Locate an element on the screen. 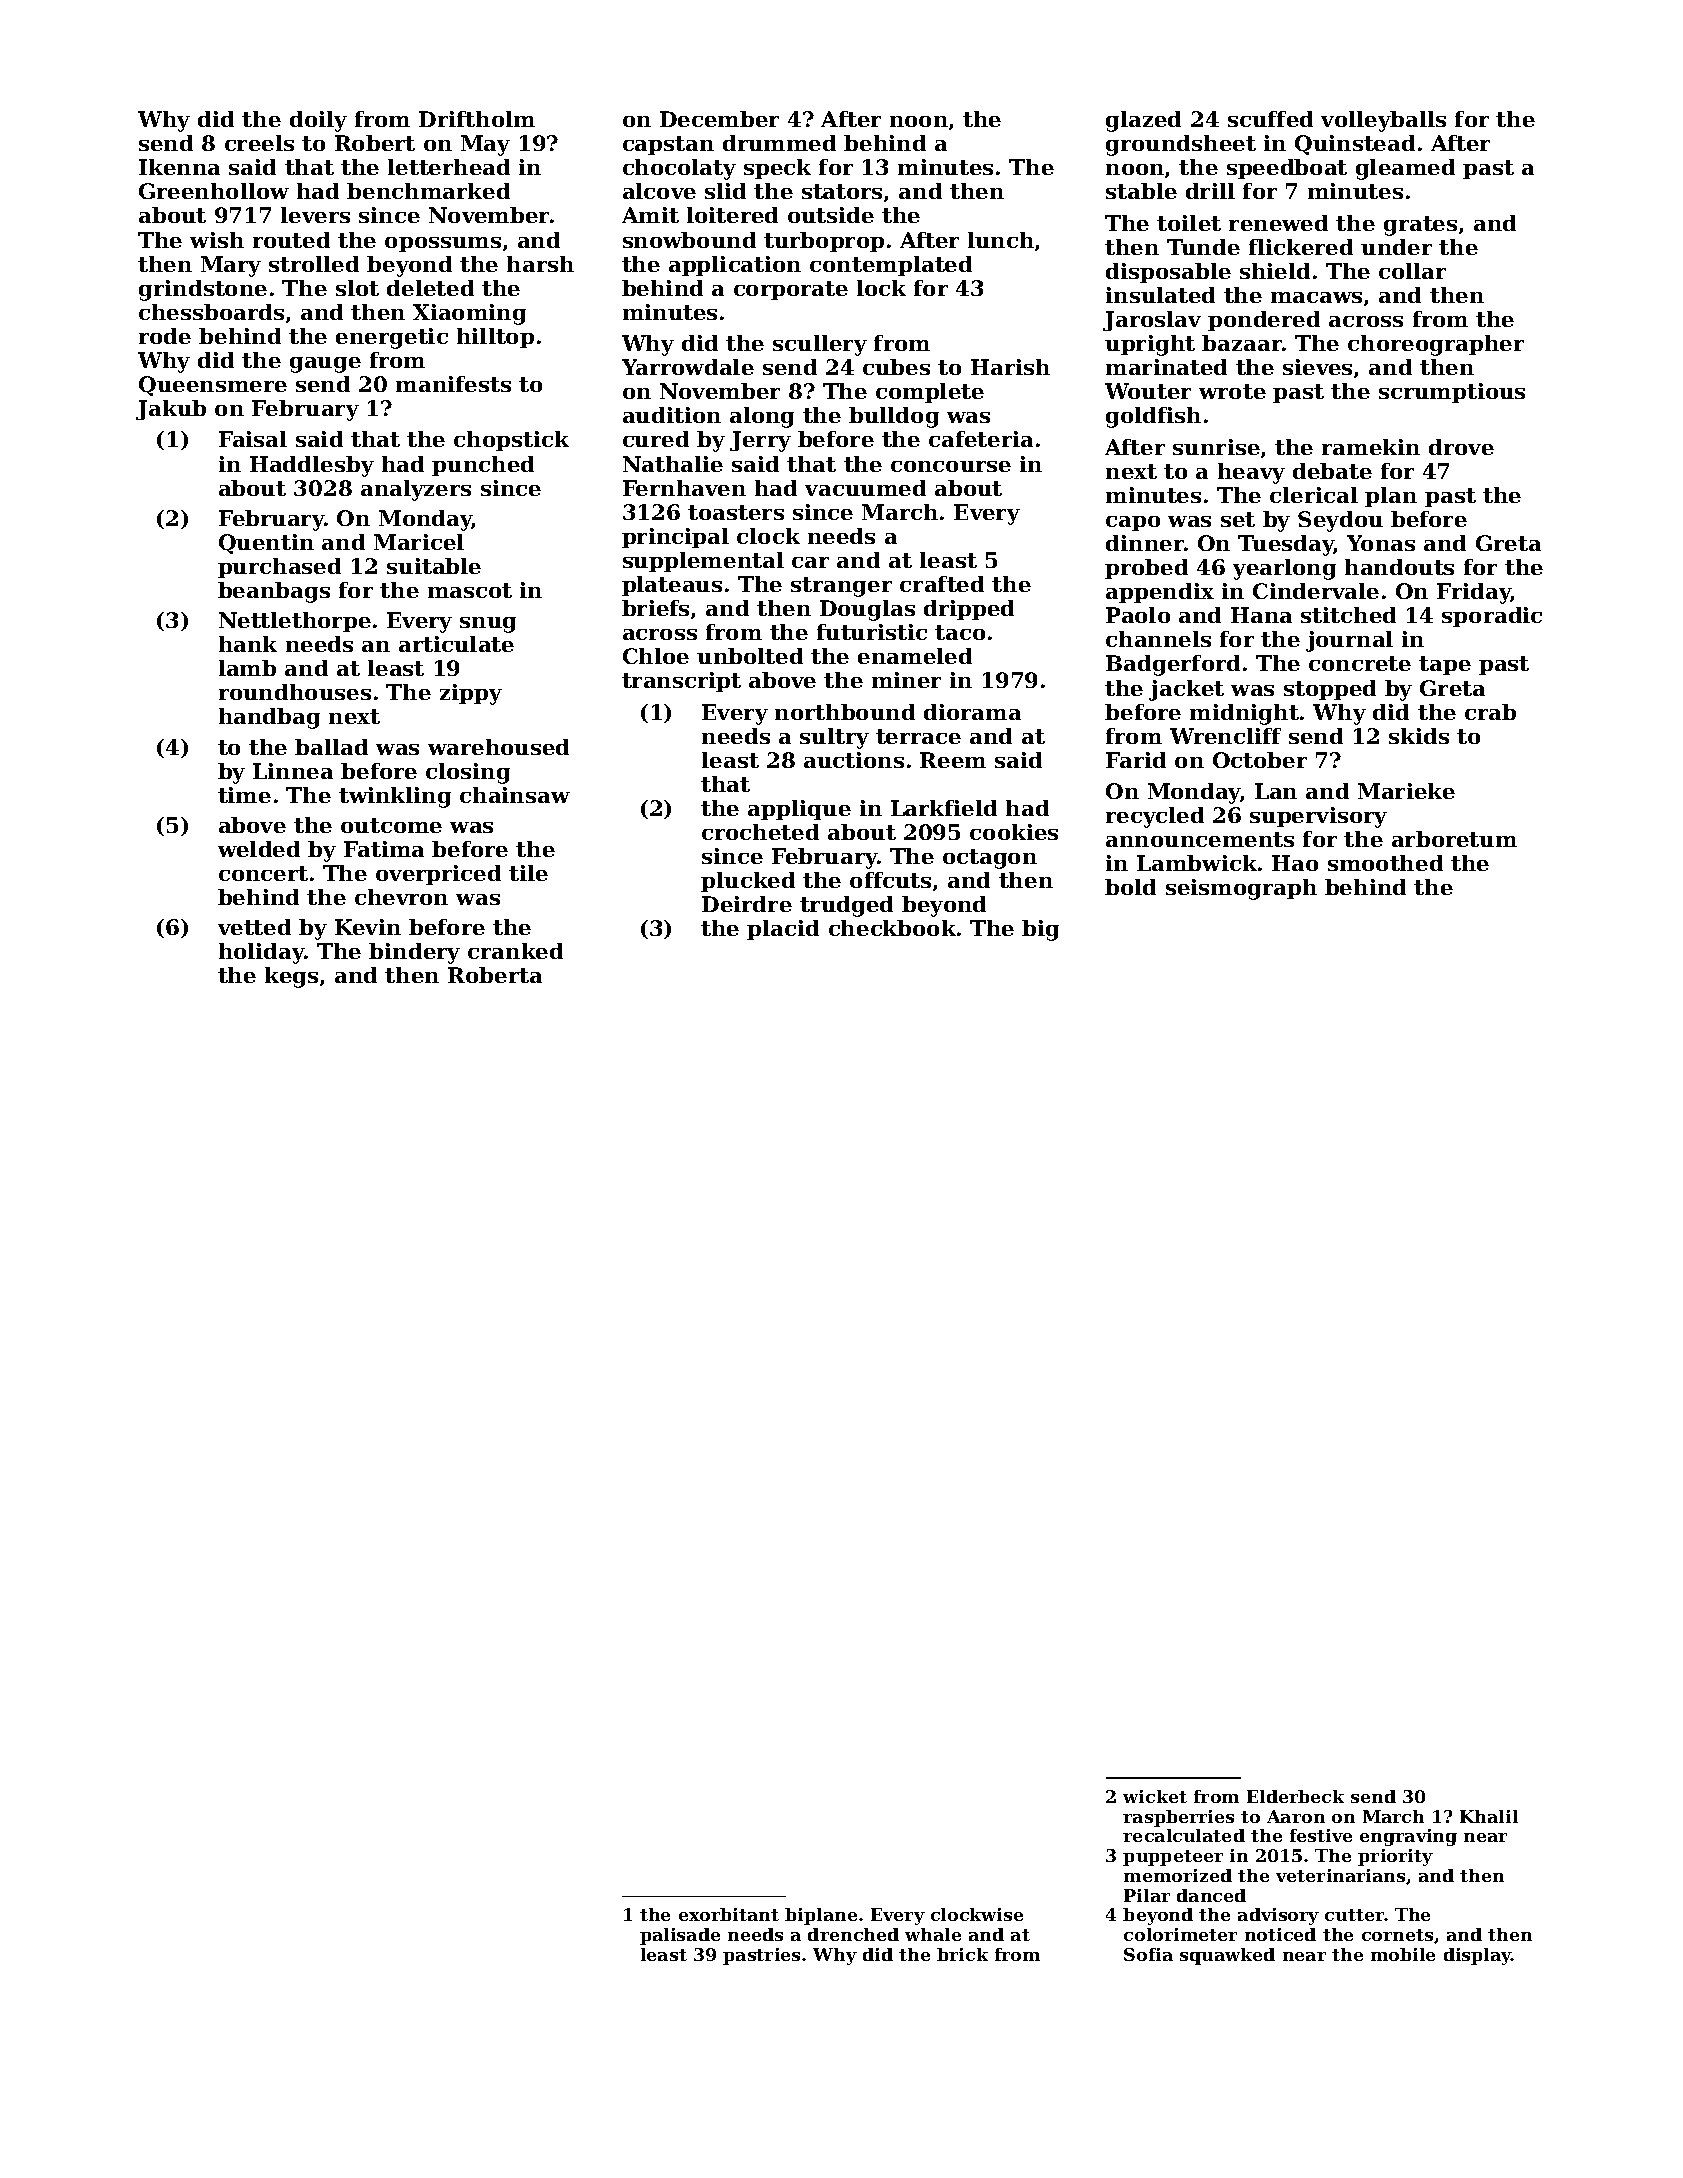 Image resolution: width=1683 pixels, height=2178 pixels. unbolted is located at coordinates (750, 656).
